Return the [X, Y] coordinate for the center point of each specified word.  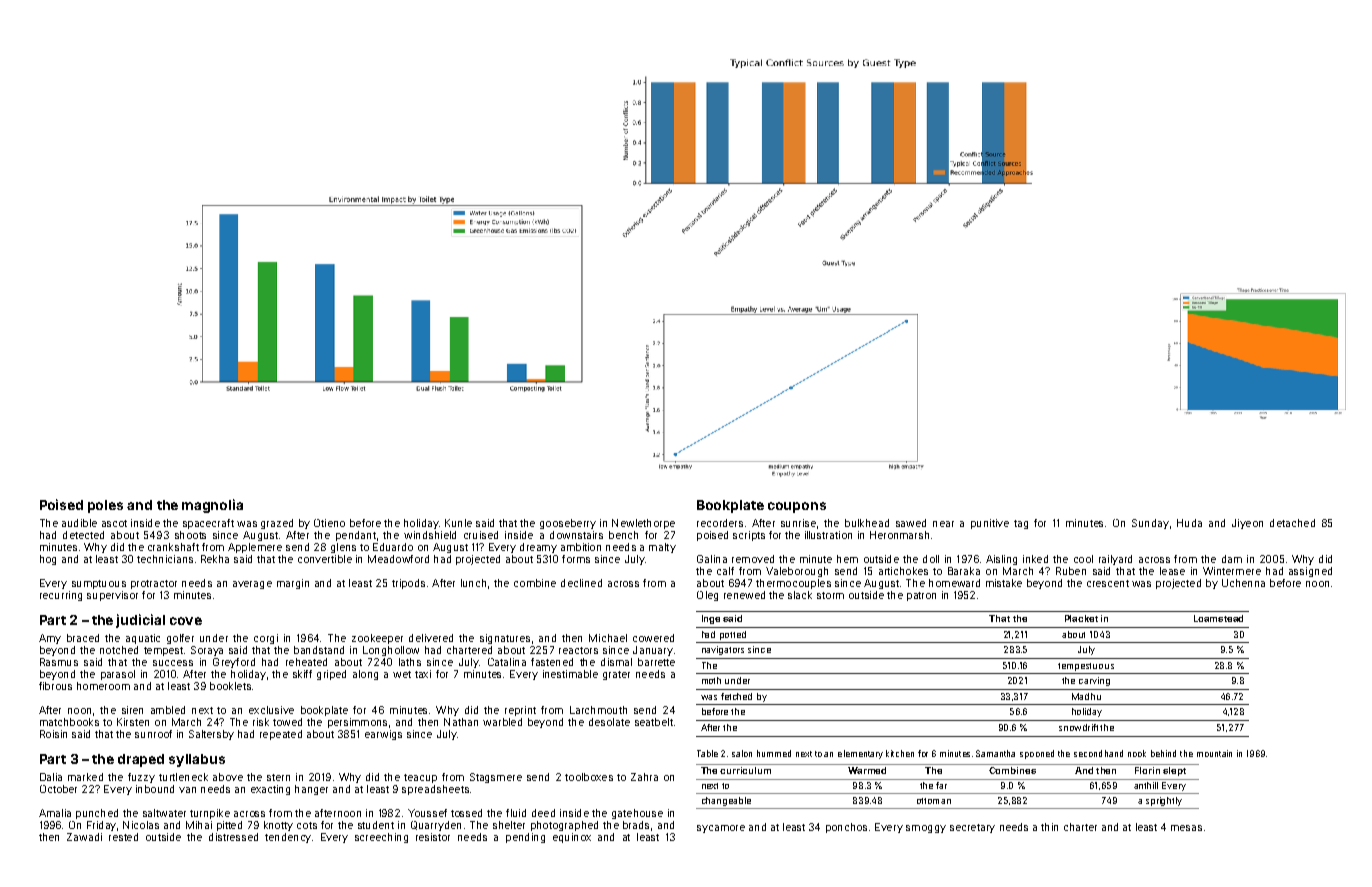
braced [83, 638]
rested [123, 837]
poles [105, 506]
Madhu [1086, 696]
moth [711, 680]
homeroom [103, 686]
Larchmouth [598, 710]
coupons [797, 507]
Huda [1189, 523]
